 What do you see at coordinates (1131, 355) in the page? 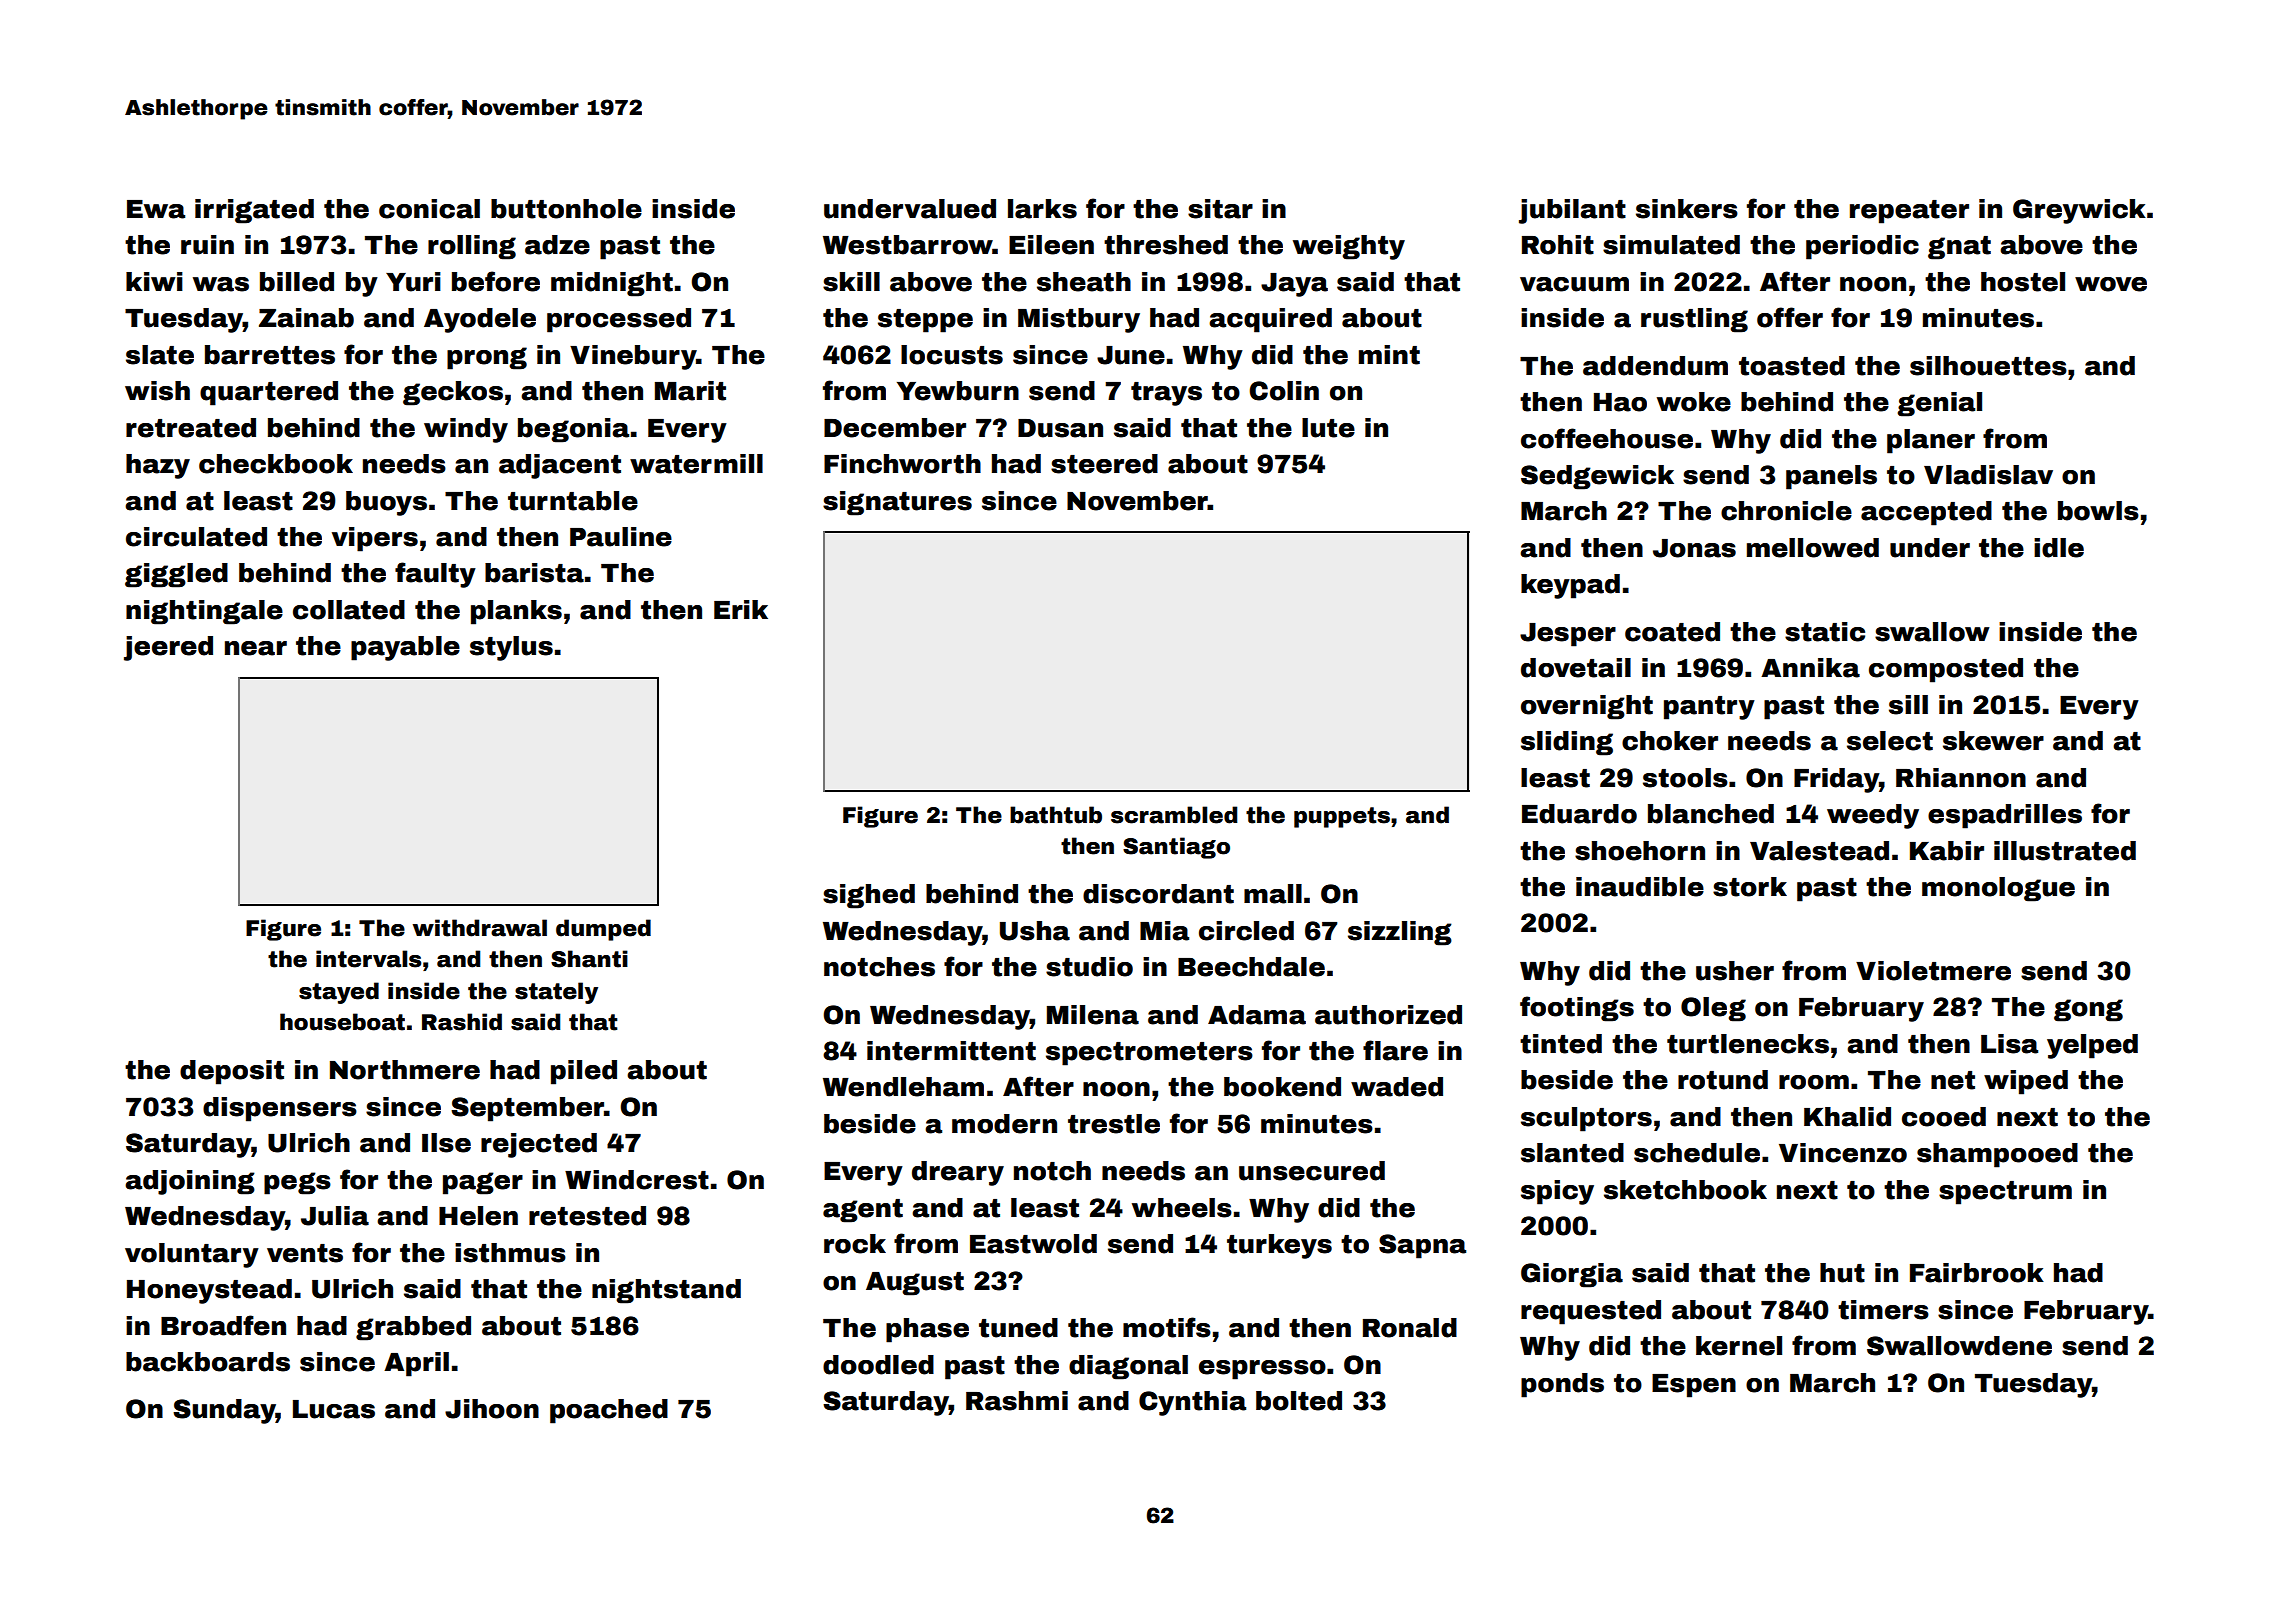
I see `June` at bounding box center [1131, 355].
